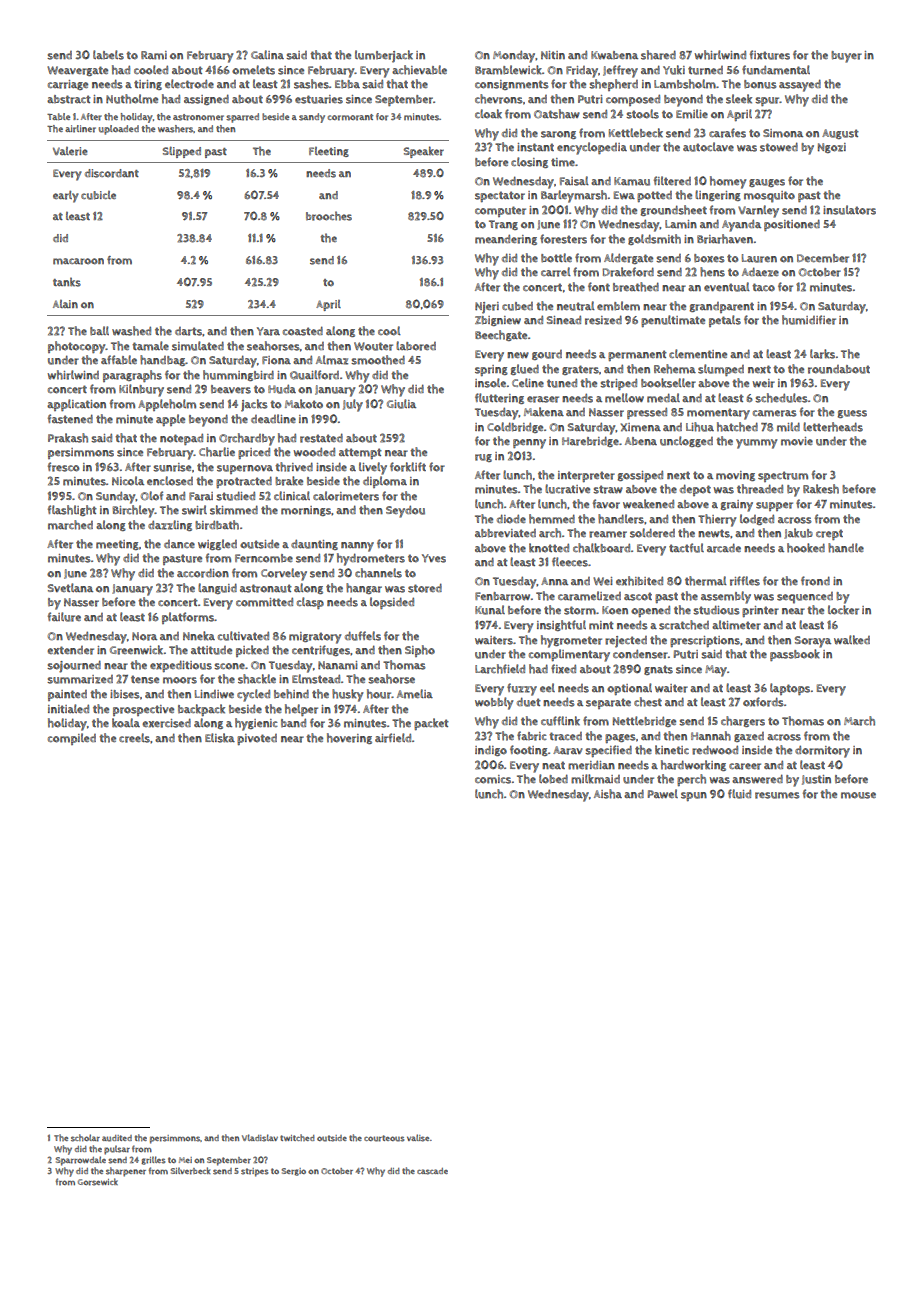  Describe the element at coordinates (846, 57) in the screenshot. I see `buyer` at that location.
